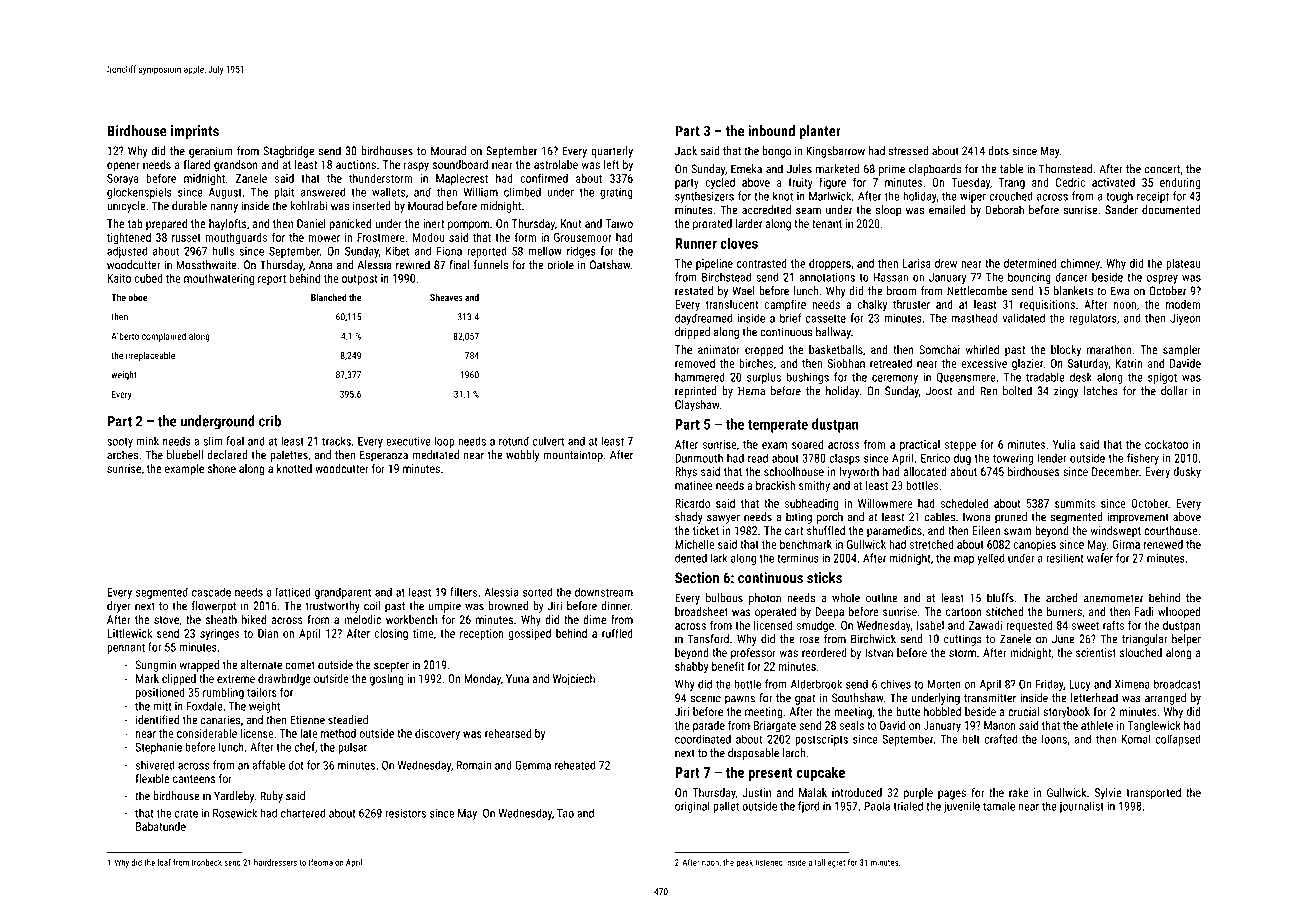  Describe the element at coordinates (964, 503) in the screenshot. I see `scheduled` at that location.
